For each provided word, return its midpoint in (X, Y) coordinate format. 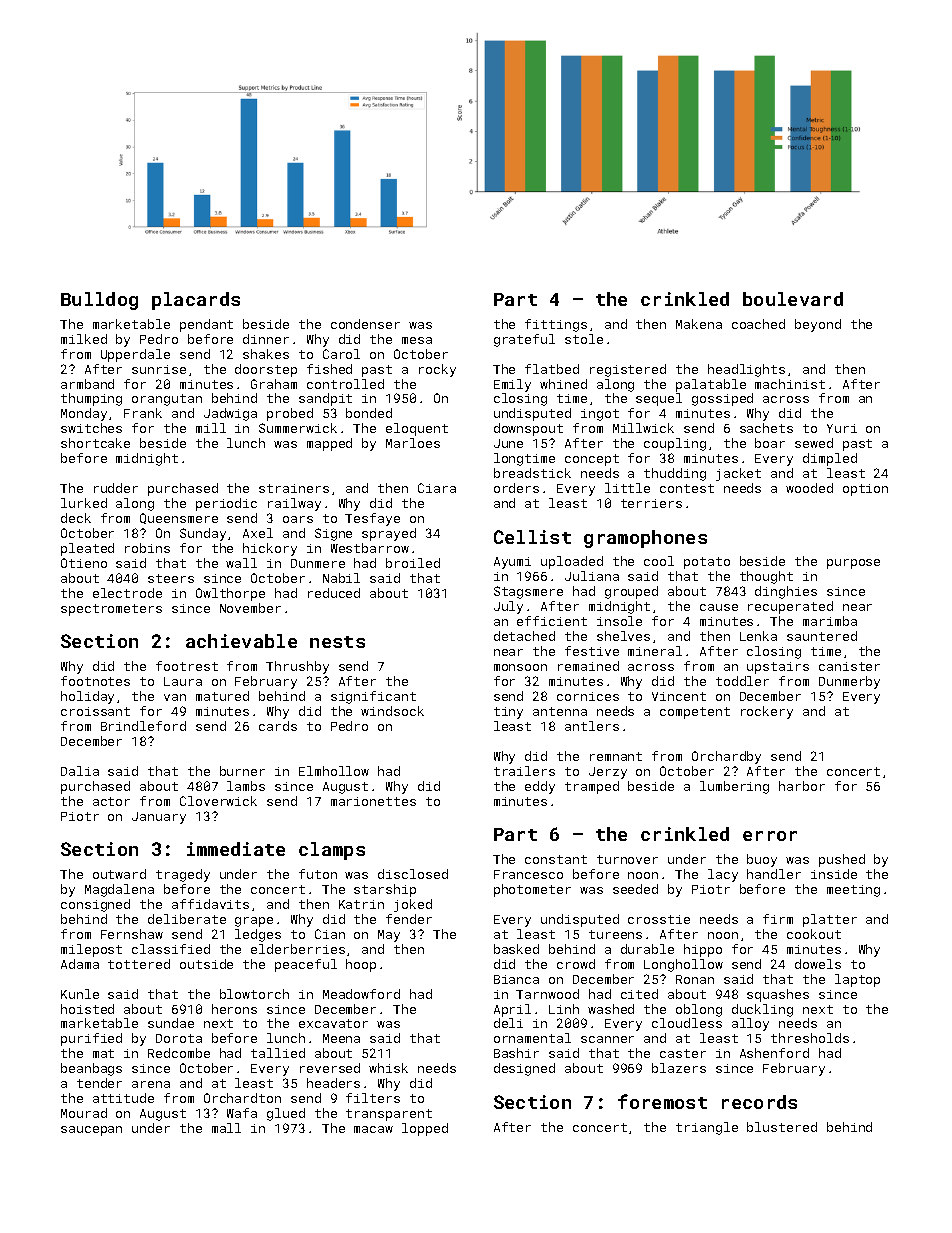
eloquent (417, 429)
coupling (675, 444)
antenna (560, 711)
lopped (425, 1129)
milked (84, 339)
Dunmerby (849, 682)
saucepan (91, 1131)
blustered (782, 1127)
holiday (87, 697)
